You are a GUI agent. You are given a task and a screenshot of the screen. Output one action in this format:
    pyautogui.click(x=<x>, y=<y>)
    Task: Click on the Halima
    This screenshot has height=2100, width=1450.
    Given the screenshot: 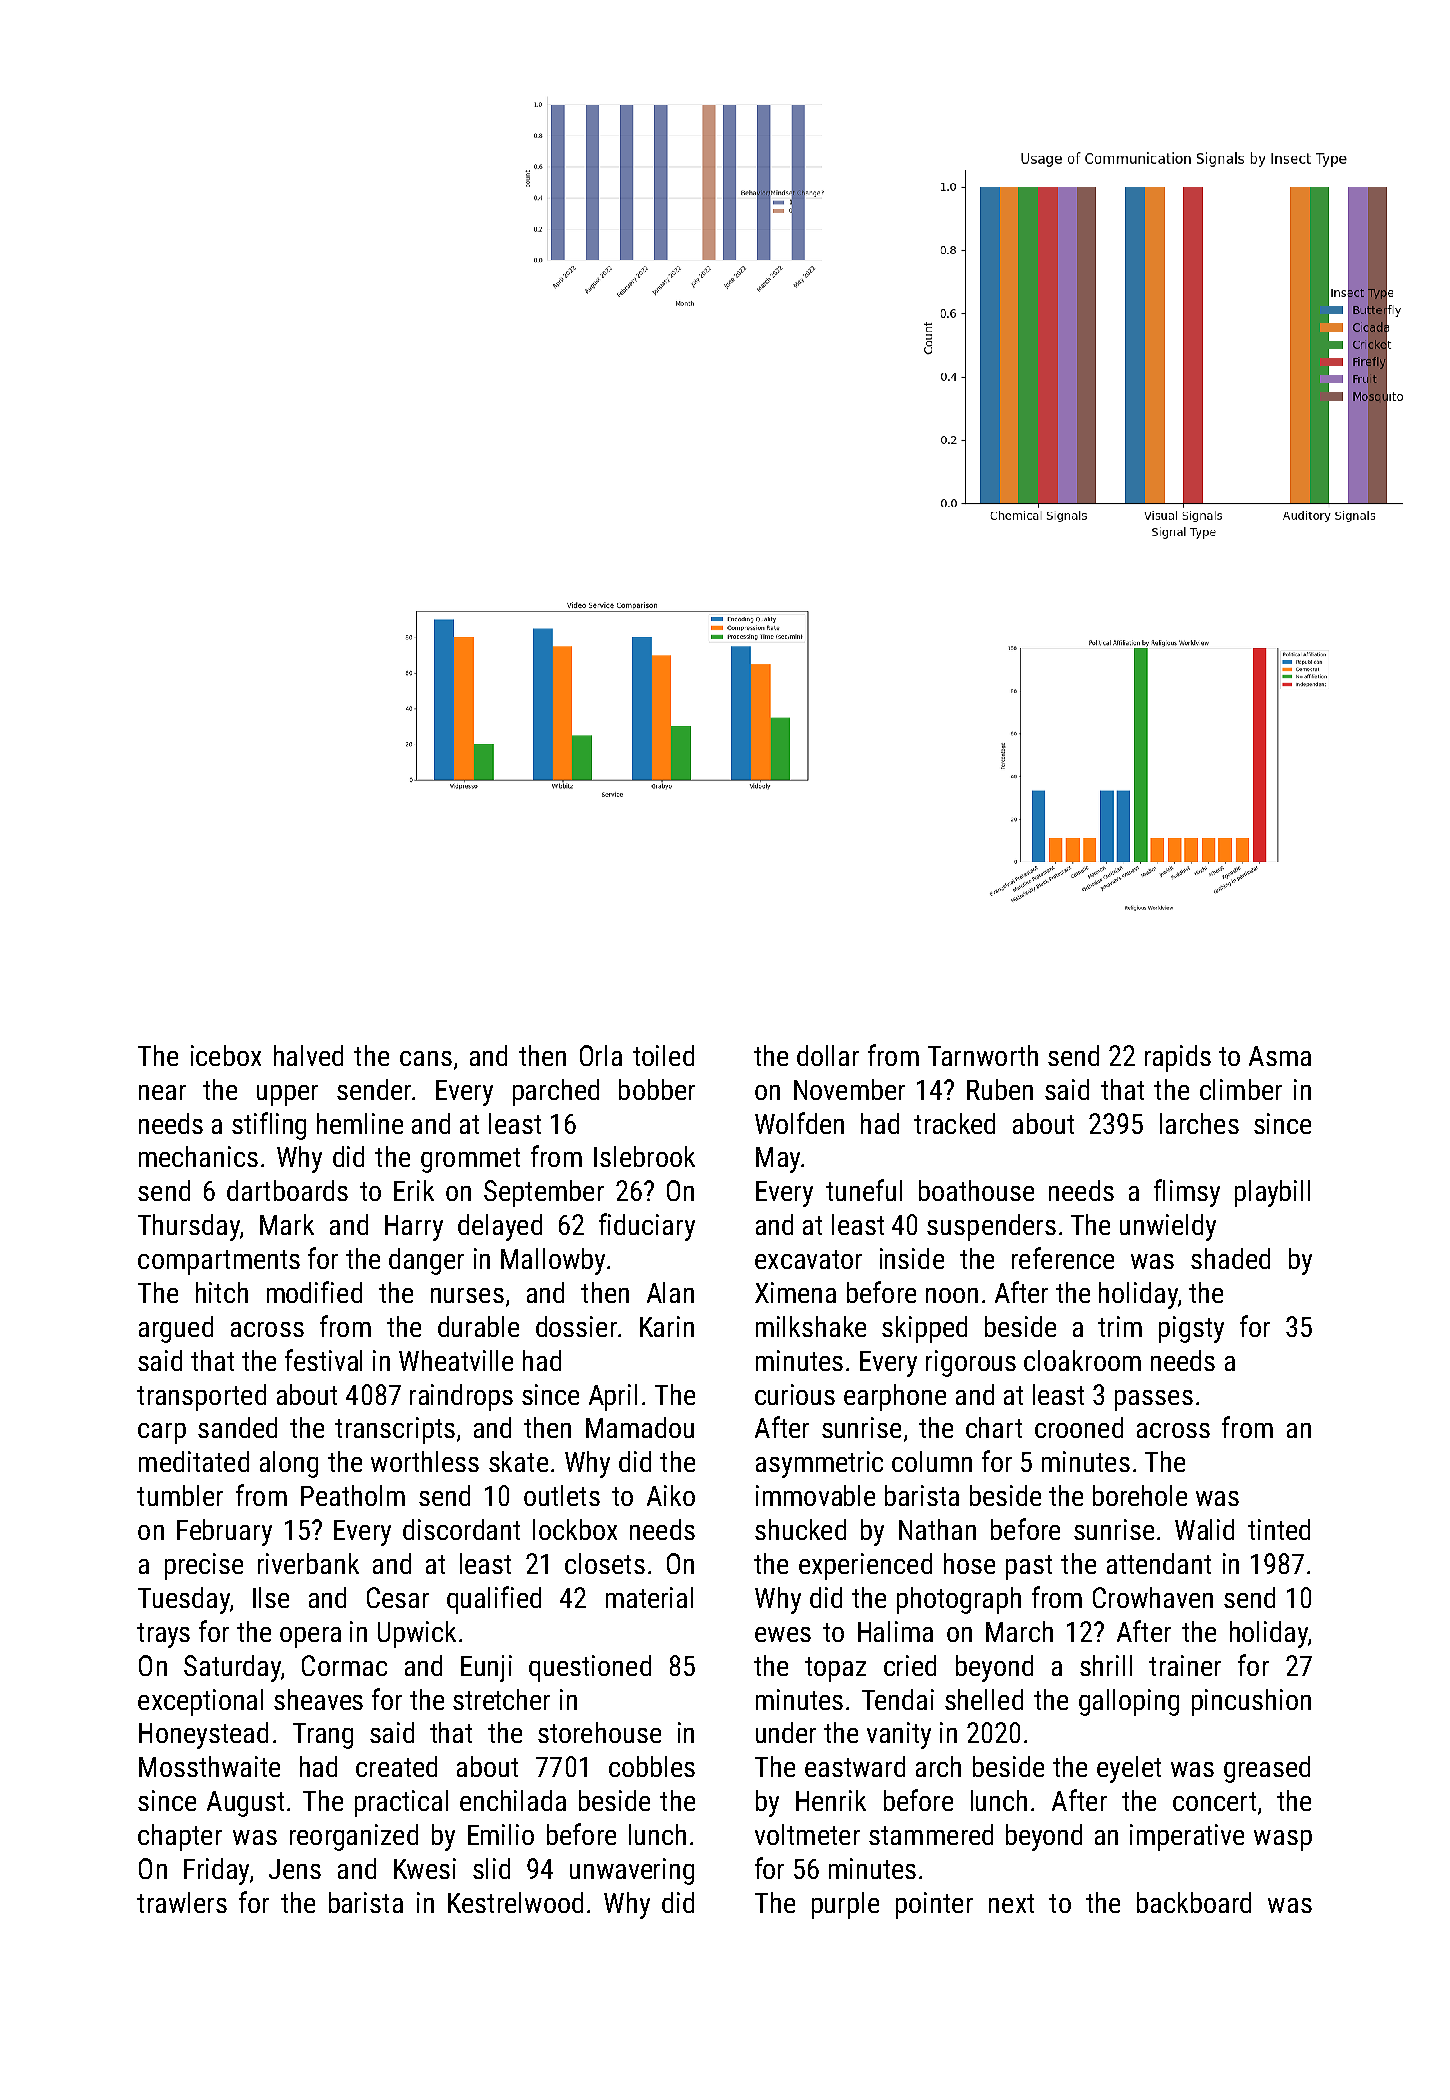 What is the action you would take?
    pyautogui.click(x=895, y=1631)
